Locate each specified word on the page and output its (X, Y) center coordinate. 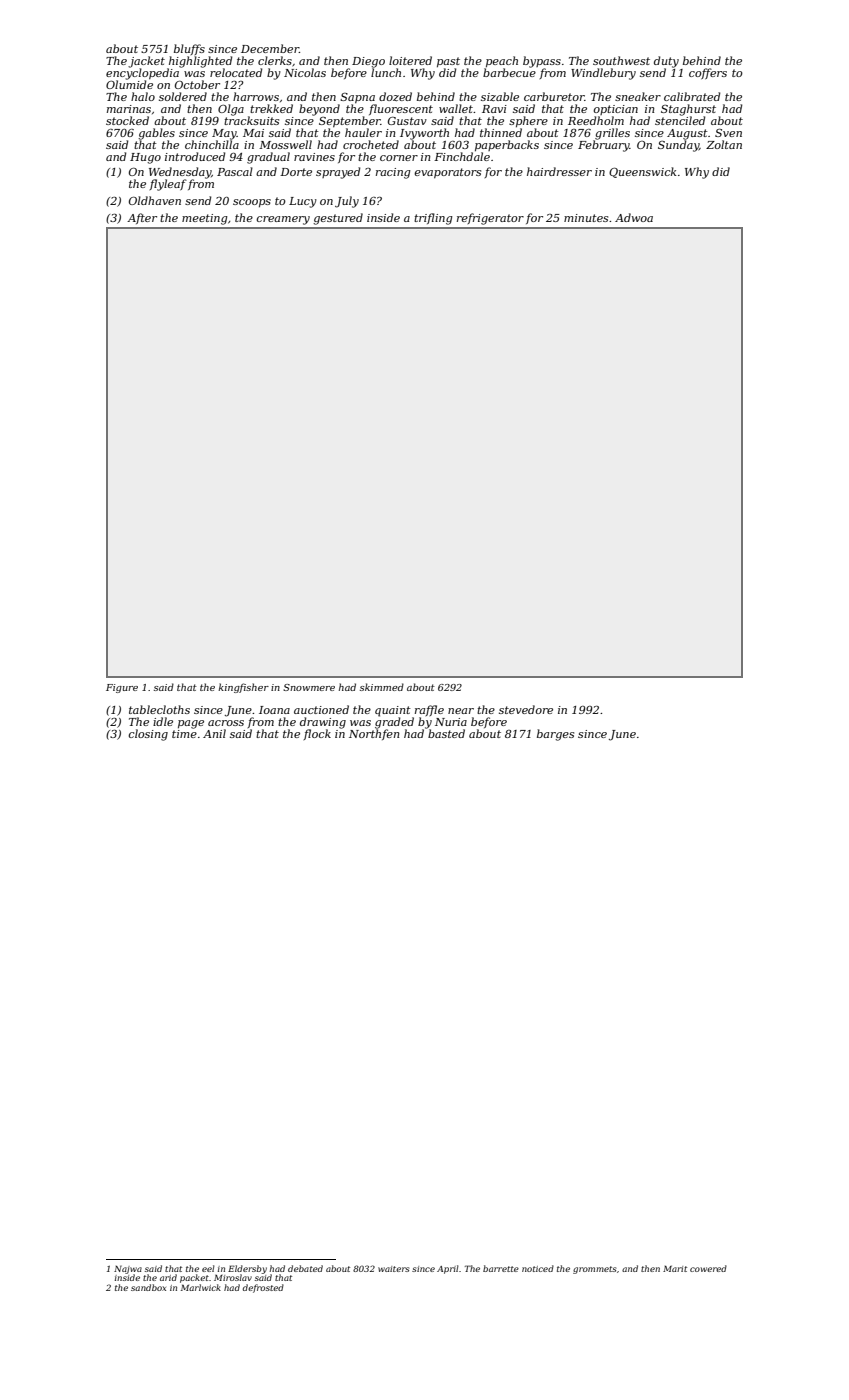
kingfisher (243, 688)
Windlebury (603, 74)
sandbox (148, 1287)
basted (446, 733)
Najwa (128, 1270)
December (270, 48)
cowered (708, 1268)
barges (555, 735)
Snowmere (309, 687)
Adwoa (634, 217)
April (448, 1269)
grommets (595, 1270)
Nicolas (305, 72)
